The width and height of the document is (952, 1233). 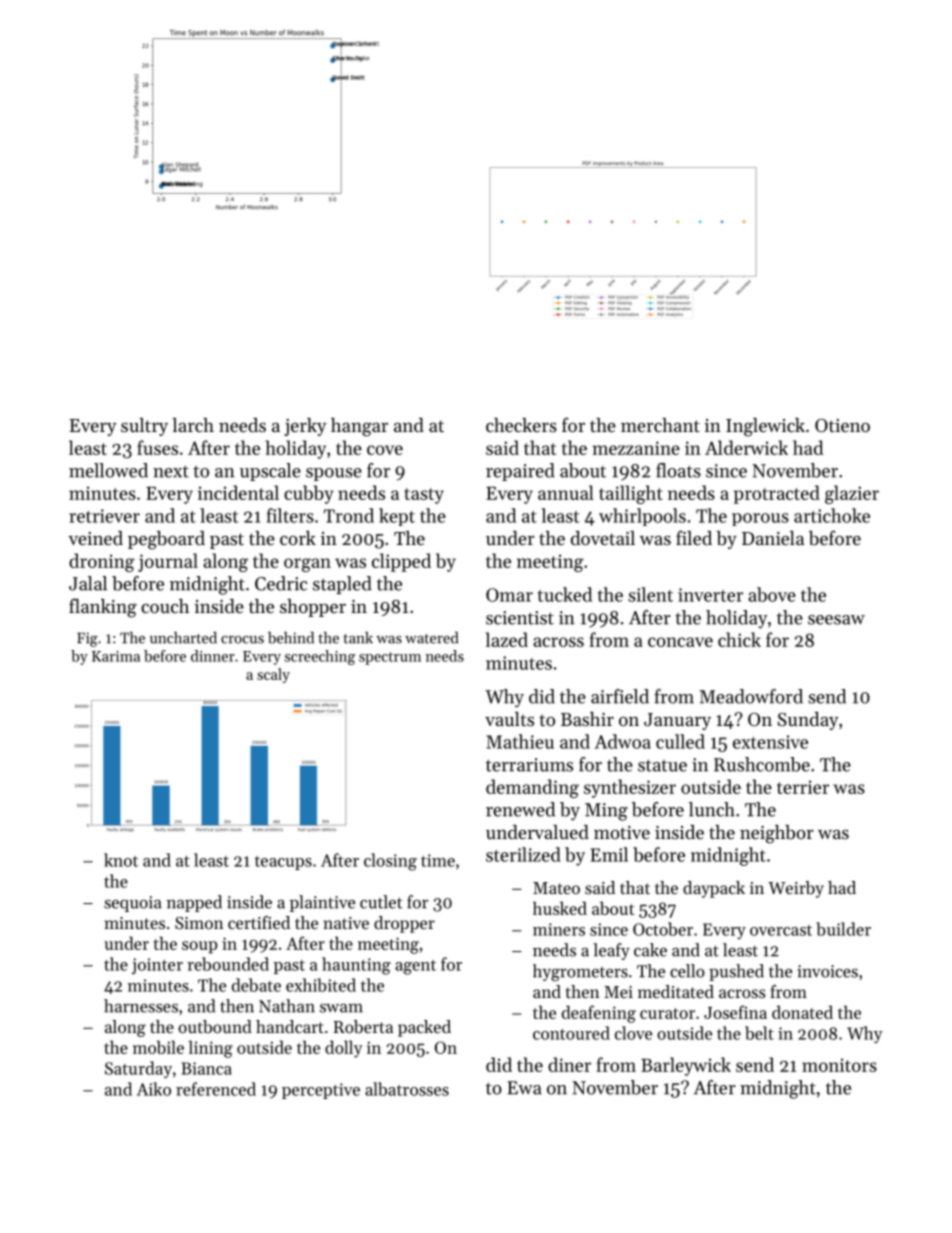 I want to click on Mathieu, so click(x=520, y=741).
